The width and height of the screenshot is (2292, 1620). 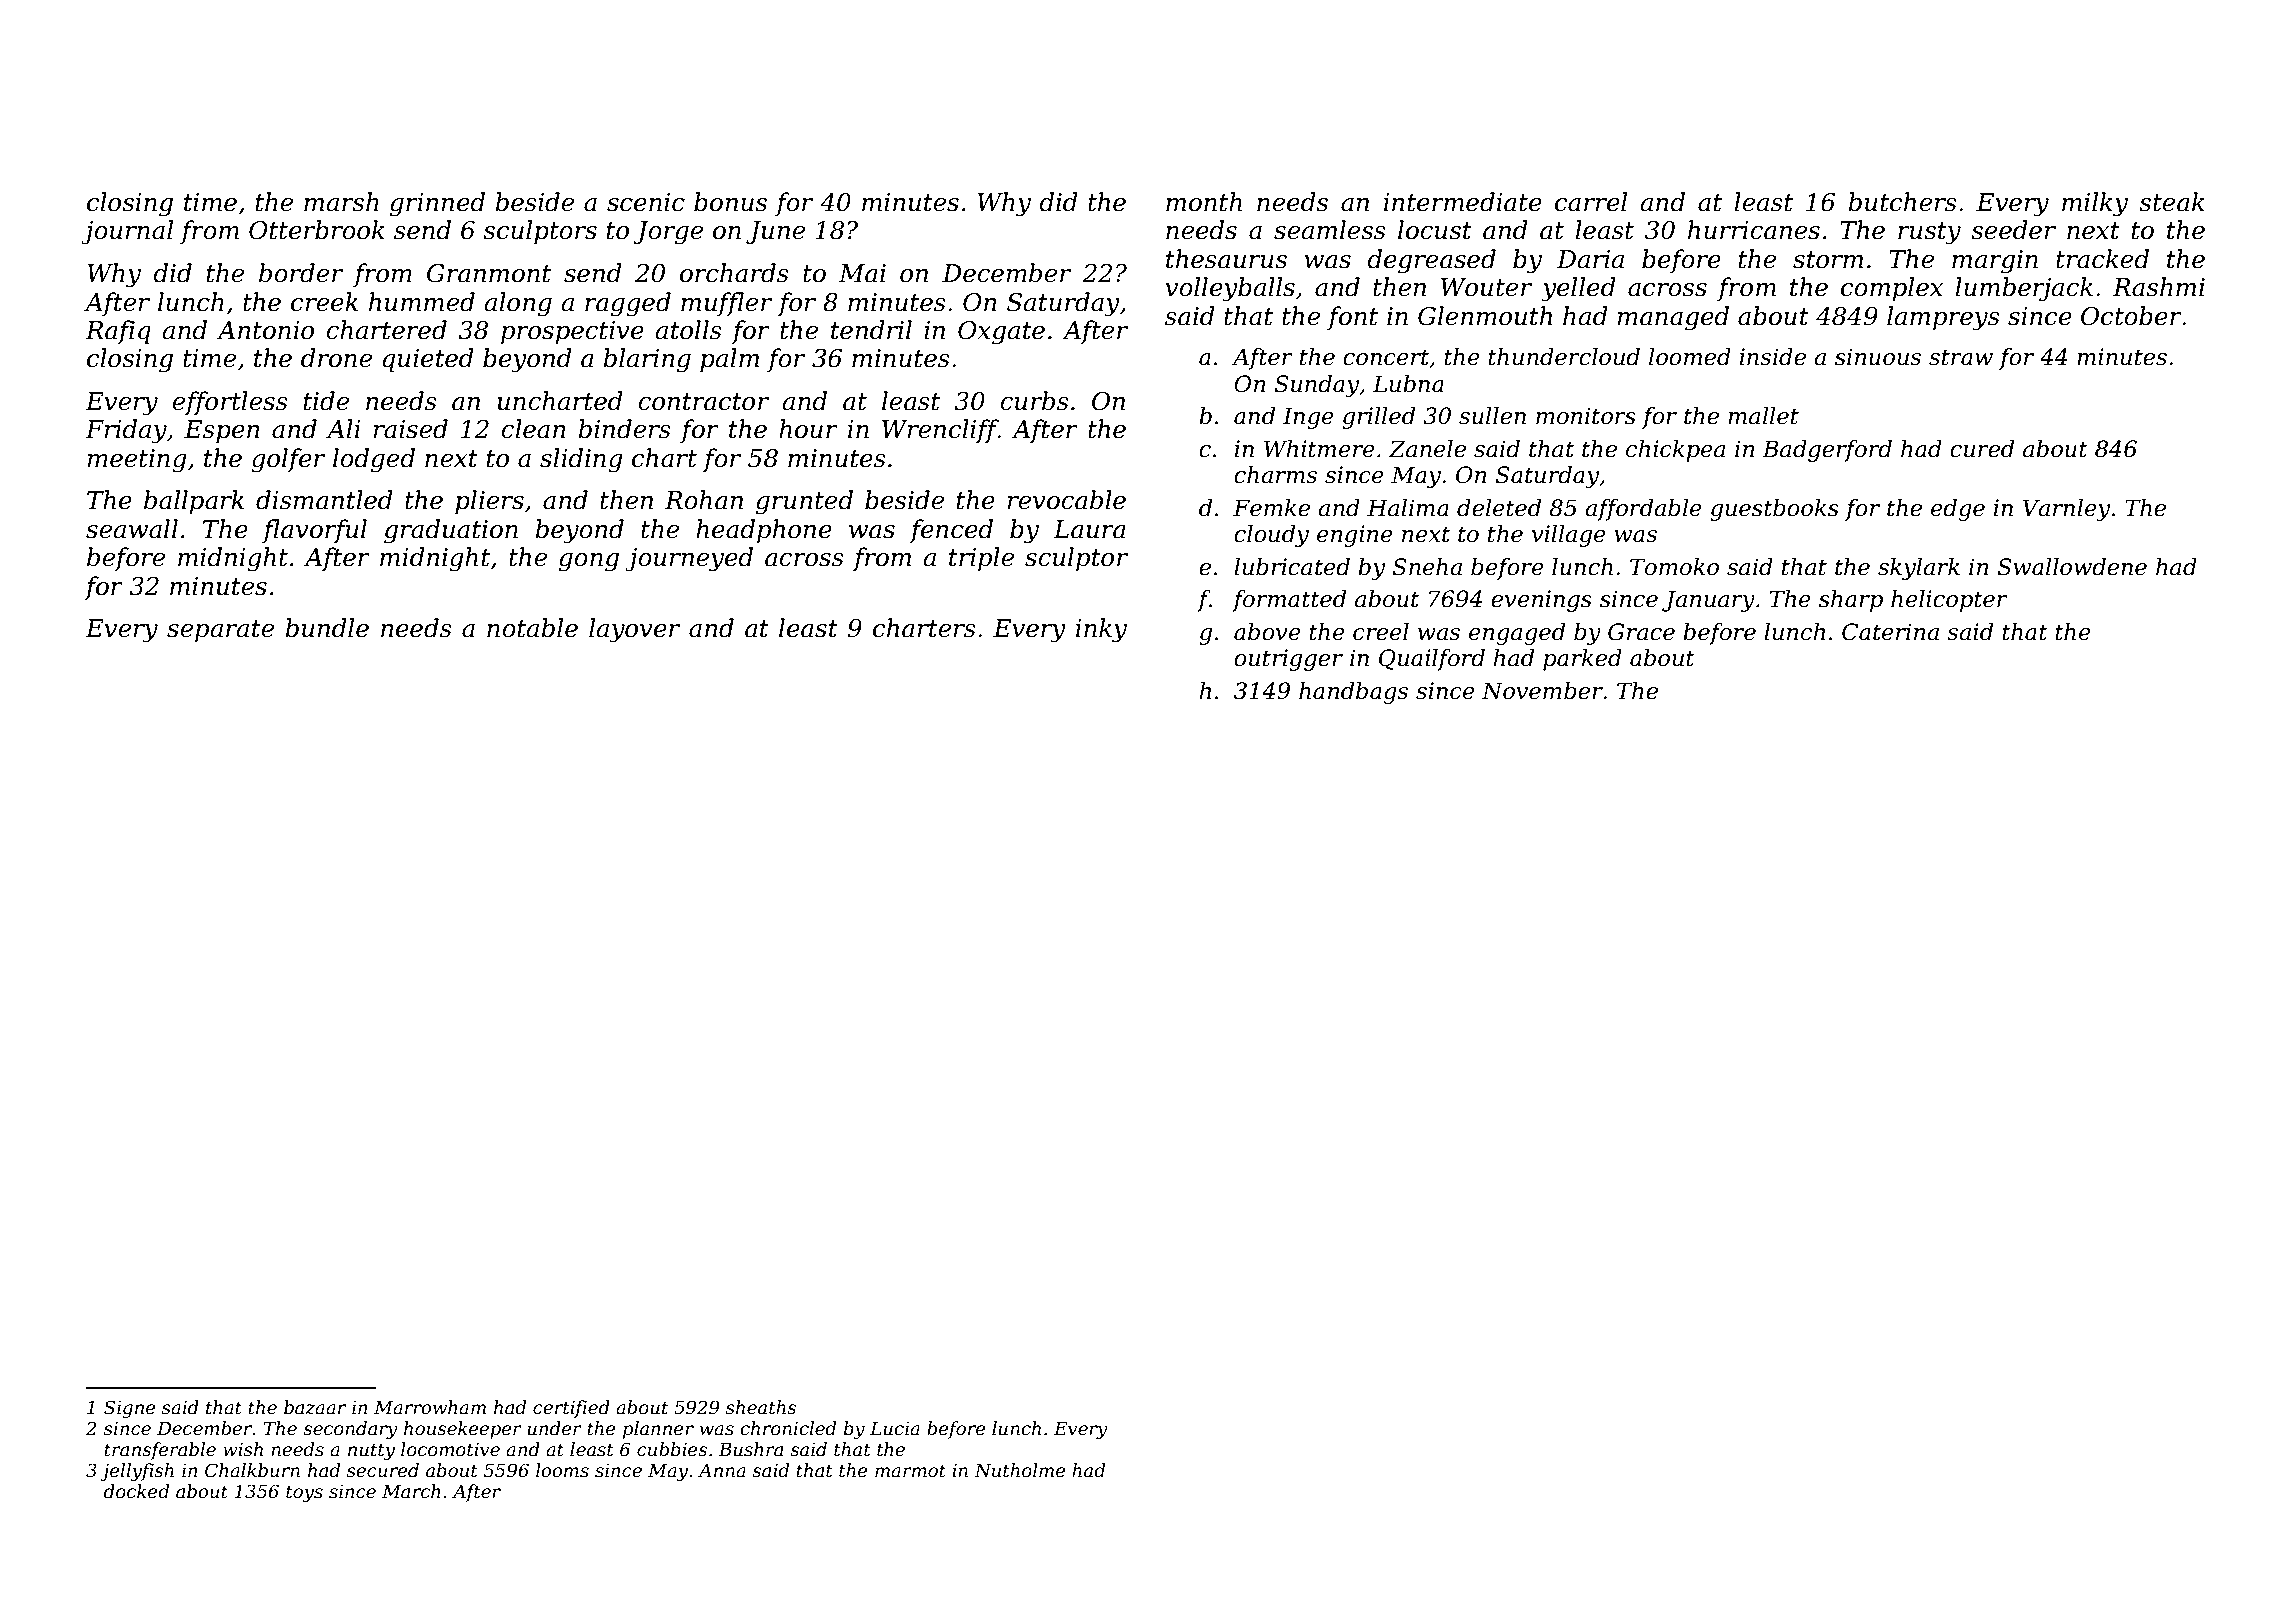 I want to click on journal, so click(x=127, y=232).
